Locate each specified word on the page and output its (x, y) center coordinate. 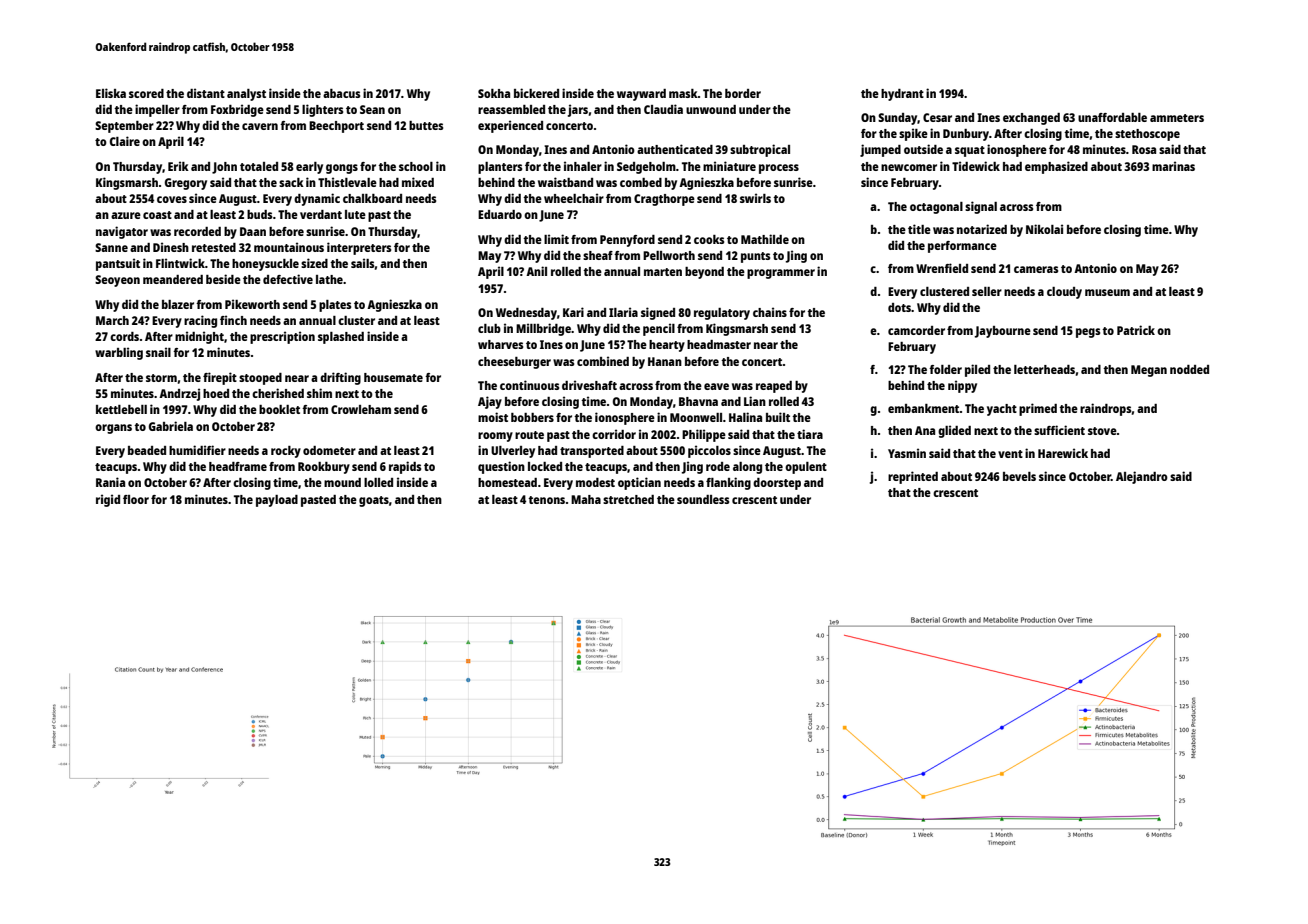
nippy (962, 386)
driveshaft (589, 385)
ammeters (1177, 118)
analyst (246, 95)
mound (342, 482)
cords (124, 336)
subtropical (760, 150)
